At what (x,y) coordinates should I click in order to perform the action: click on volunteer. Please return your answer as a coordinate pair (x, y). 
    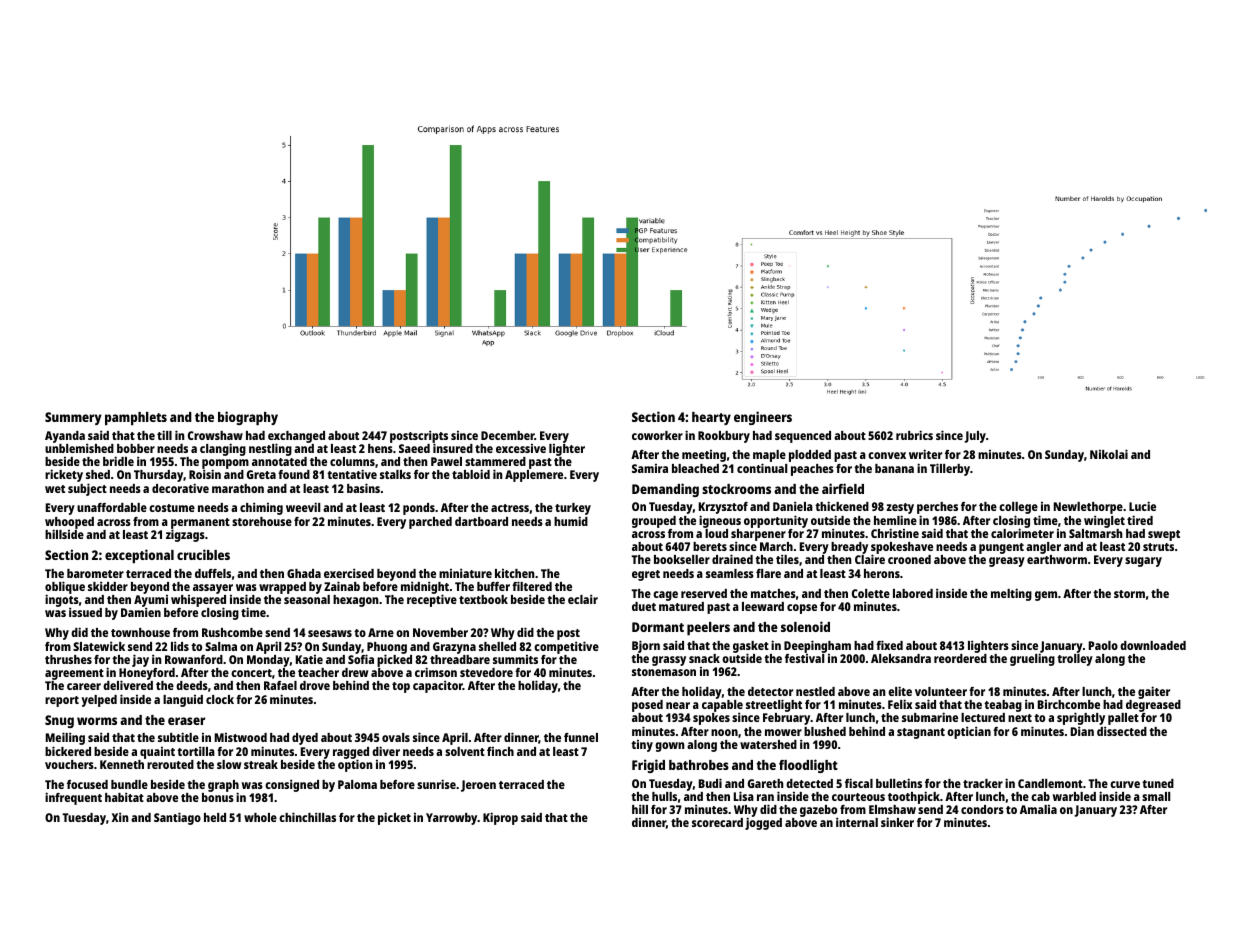
    Looking at the image, I should click on (941, 691).
